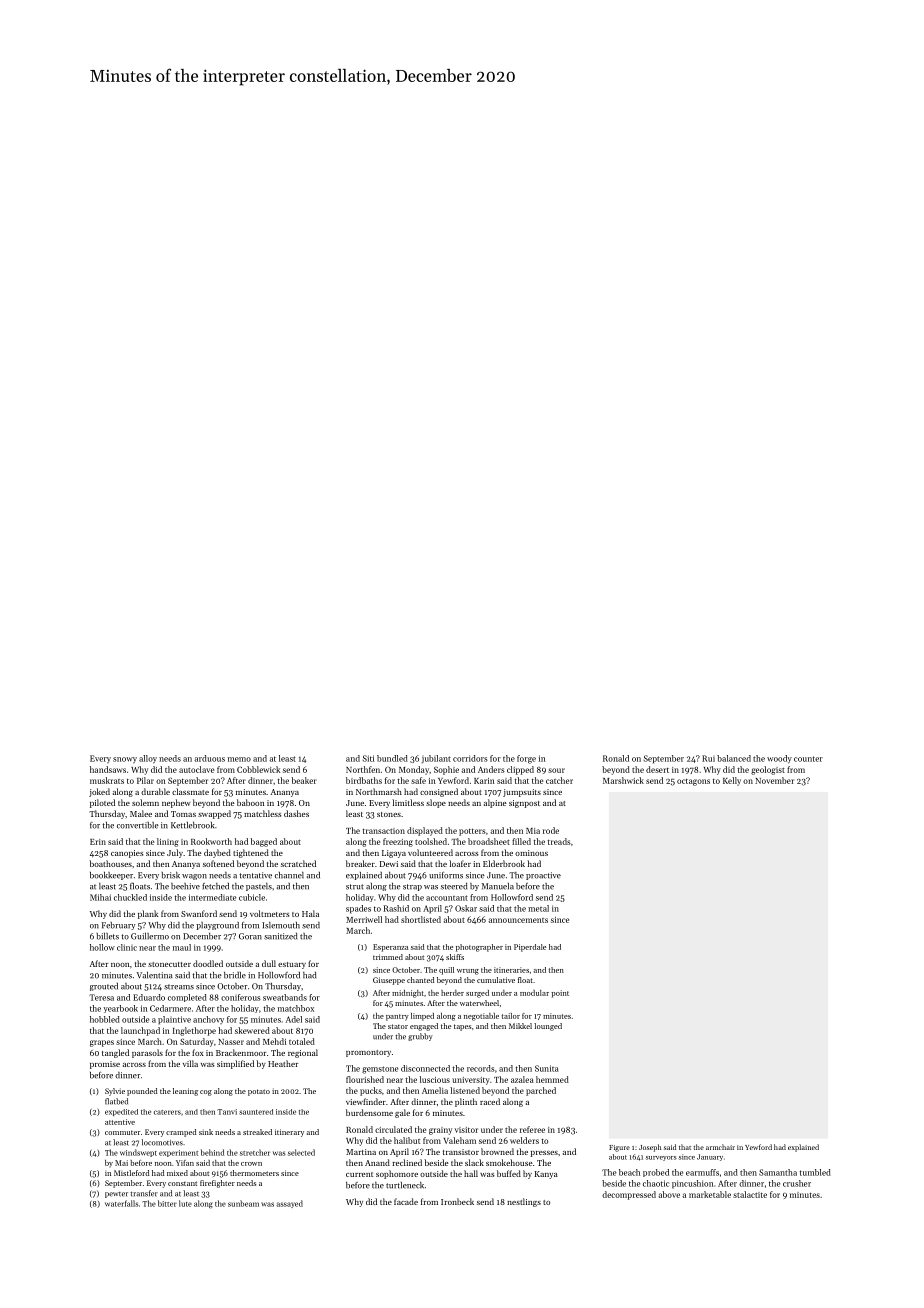  Describe the element at coordinates (105, 1019) in the image. I see `hobbled` at that location.
